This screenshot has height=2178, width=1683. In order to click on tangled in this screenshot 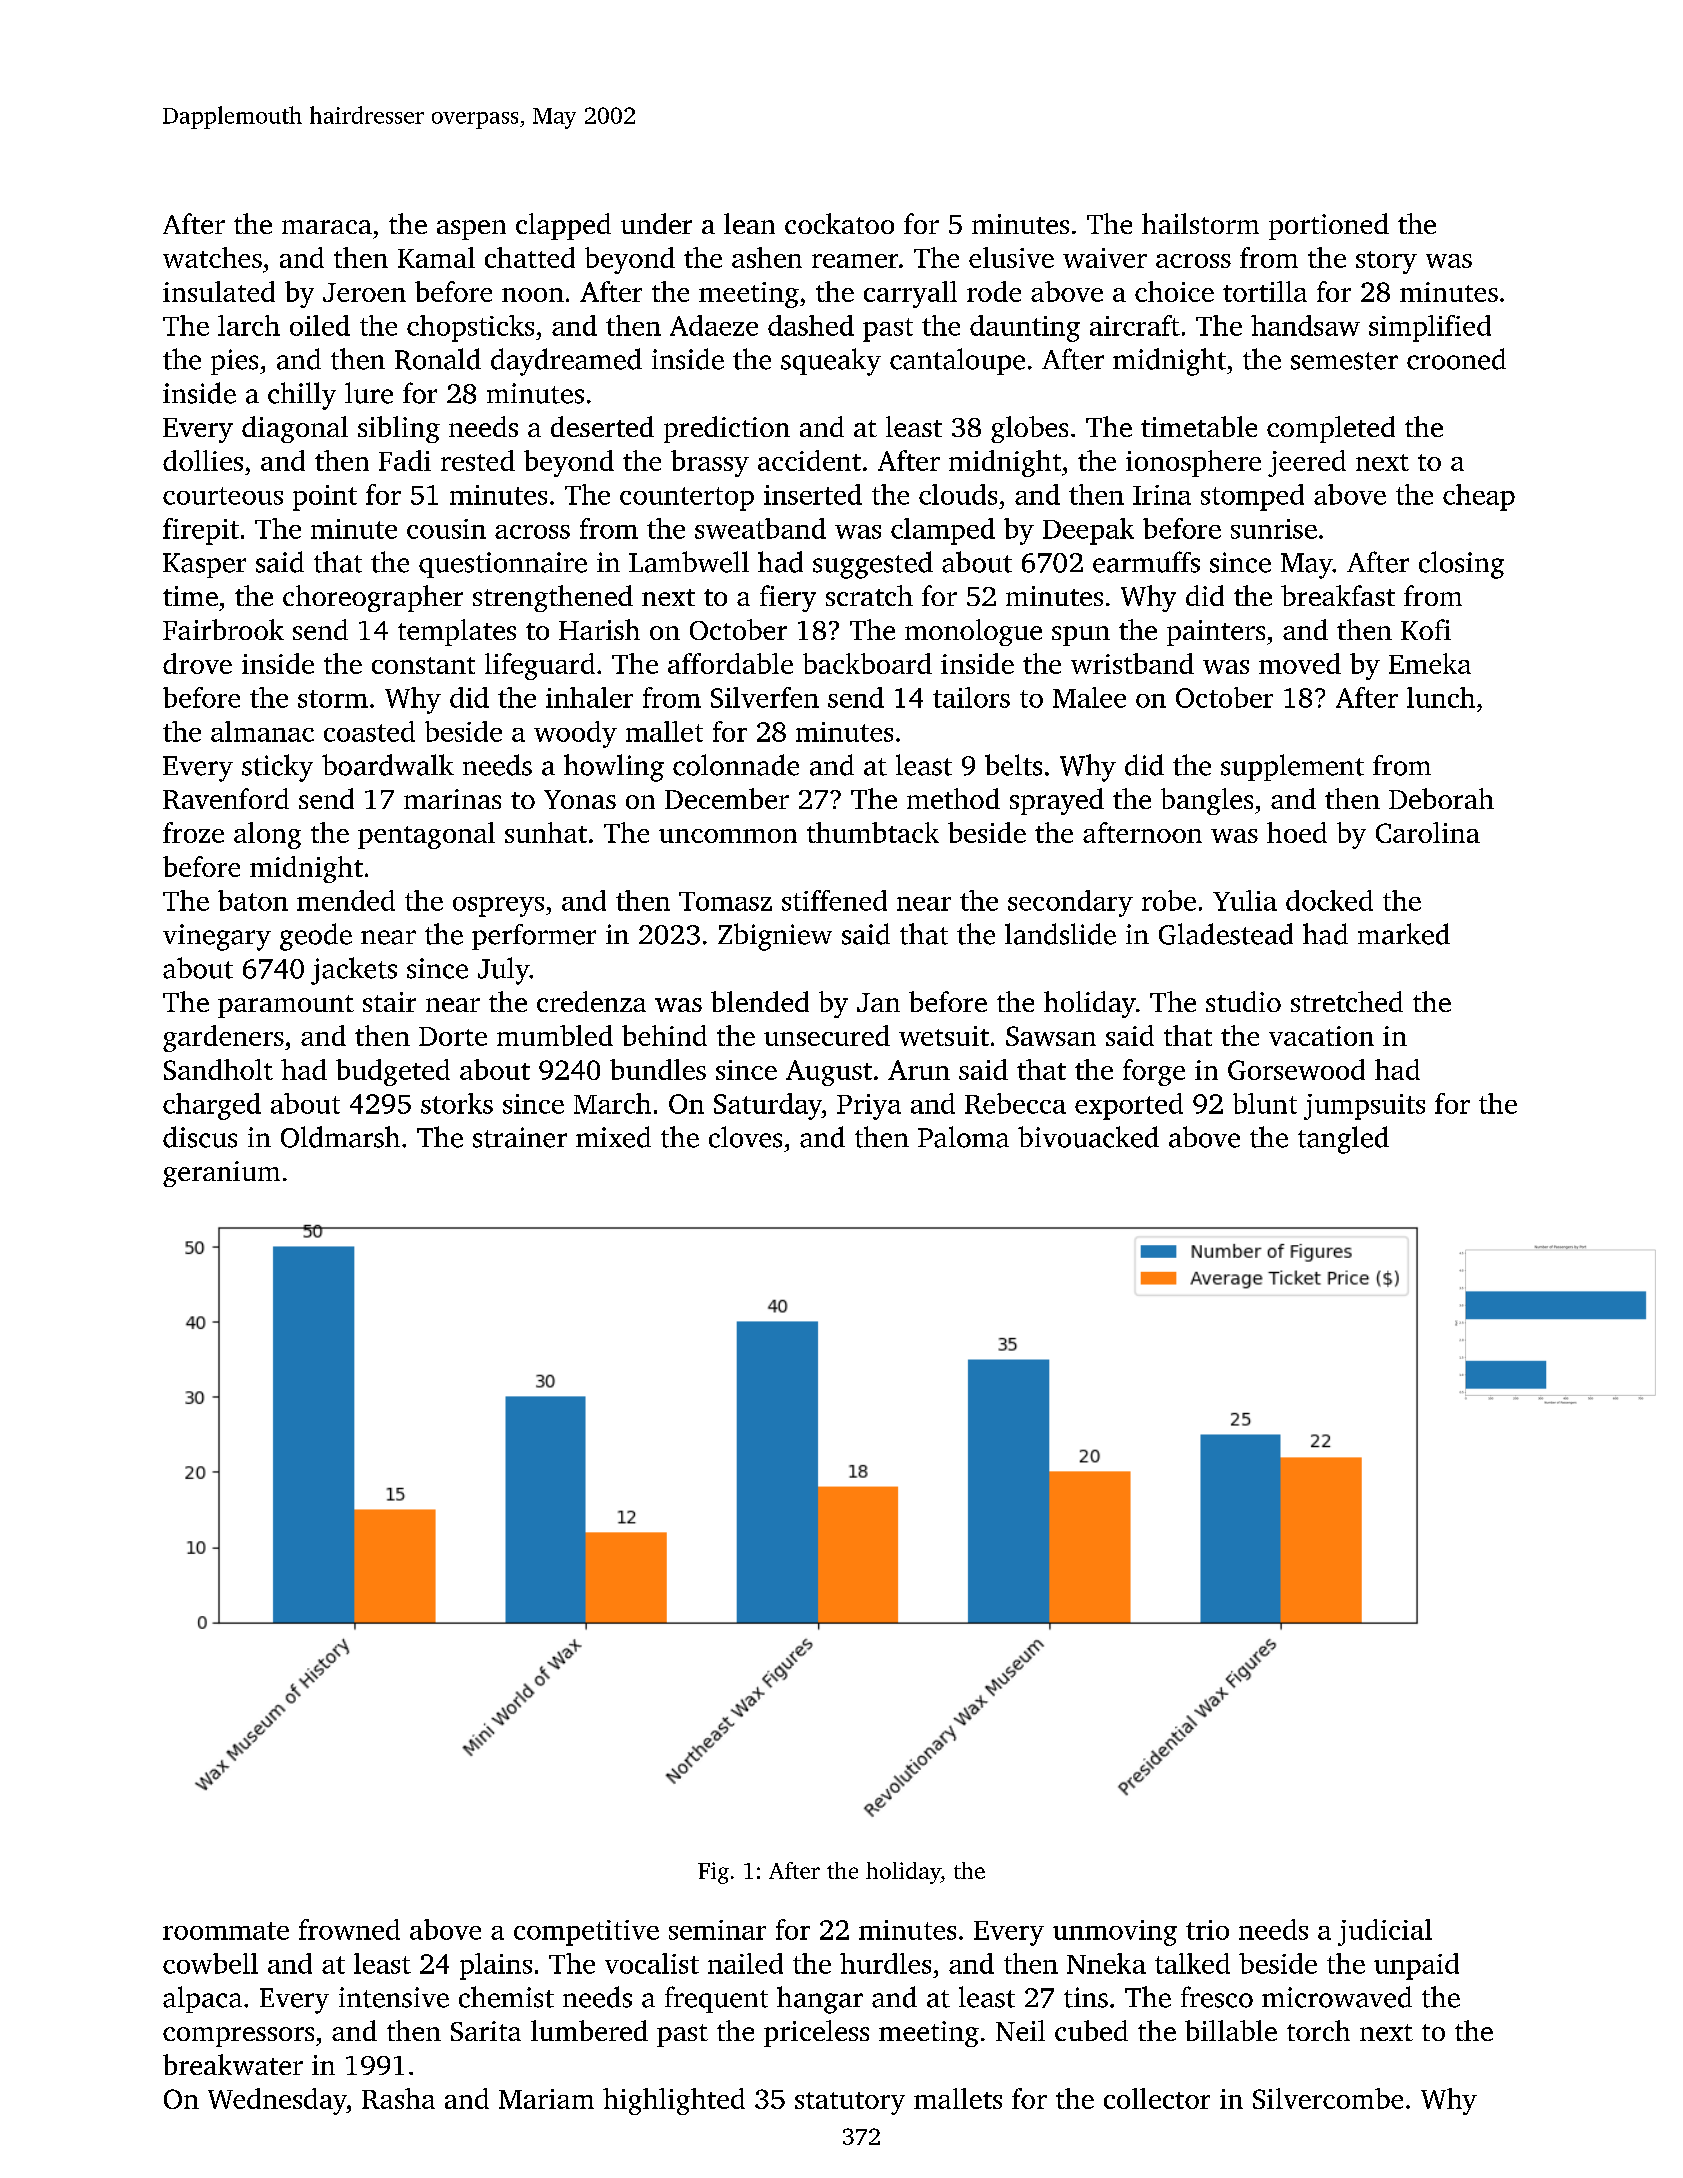, I will do `click(1343, 1140)`.
